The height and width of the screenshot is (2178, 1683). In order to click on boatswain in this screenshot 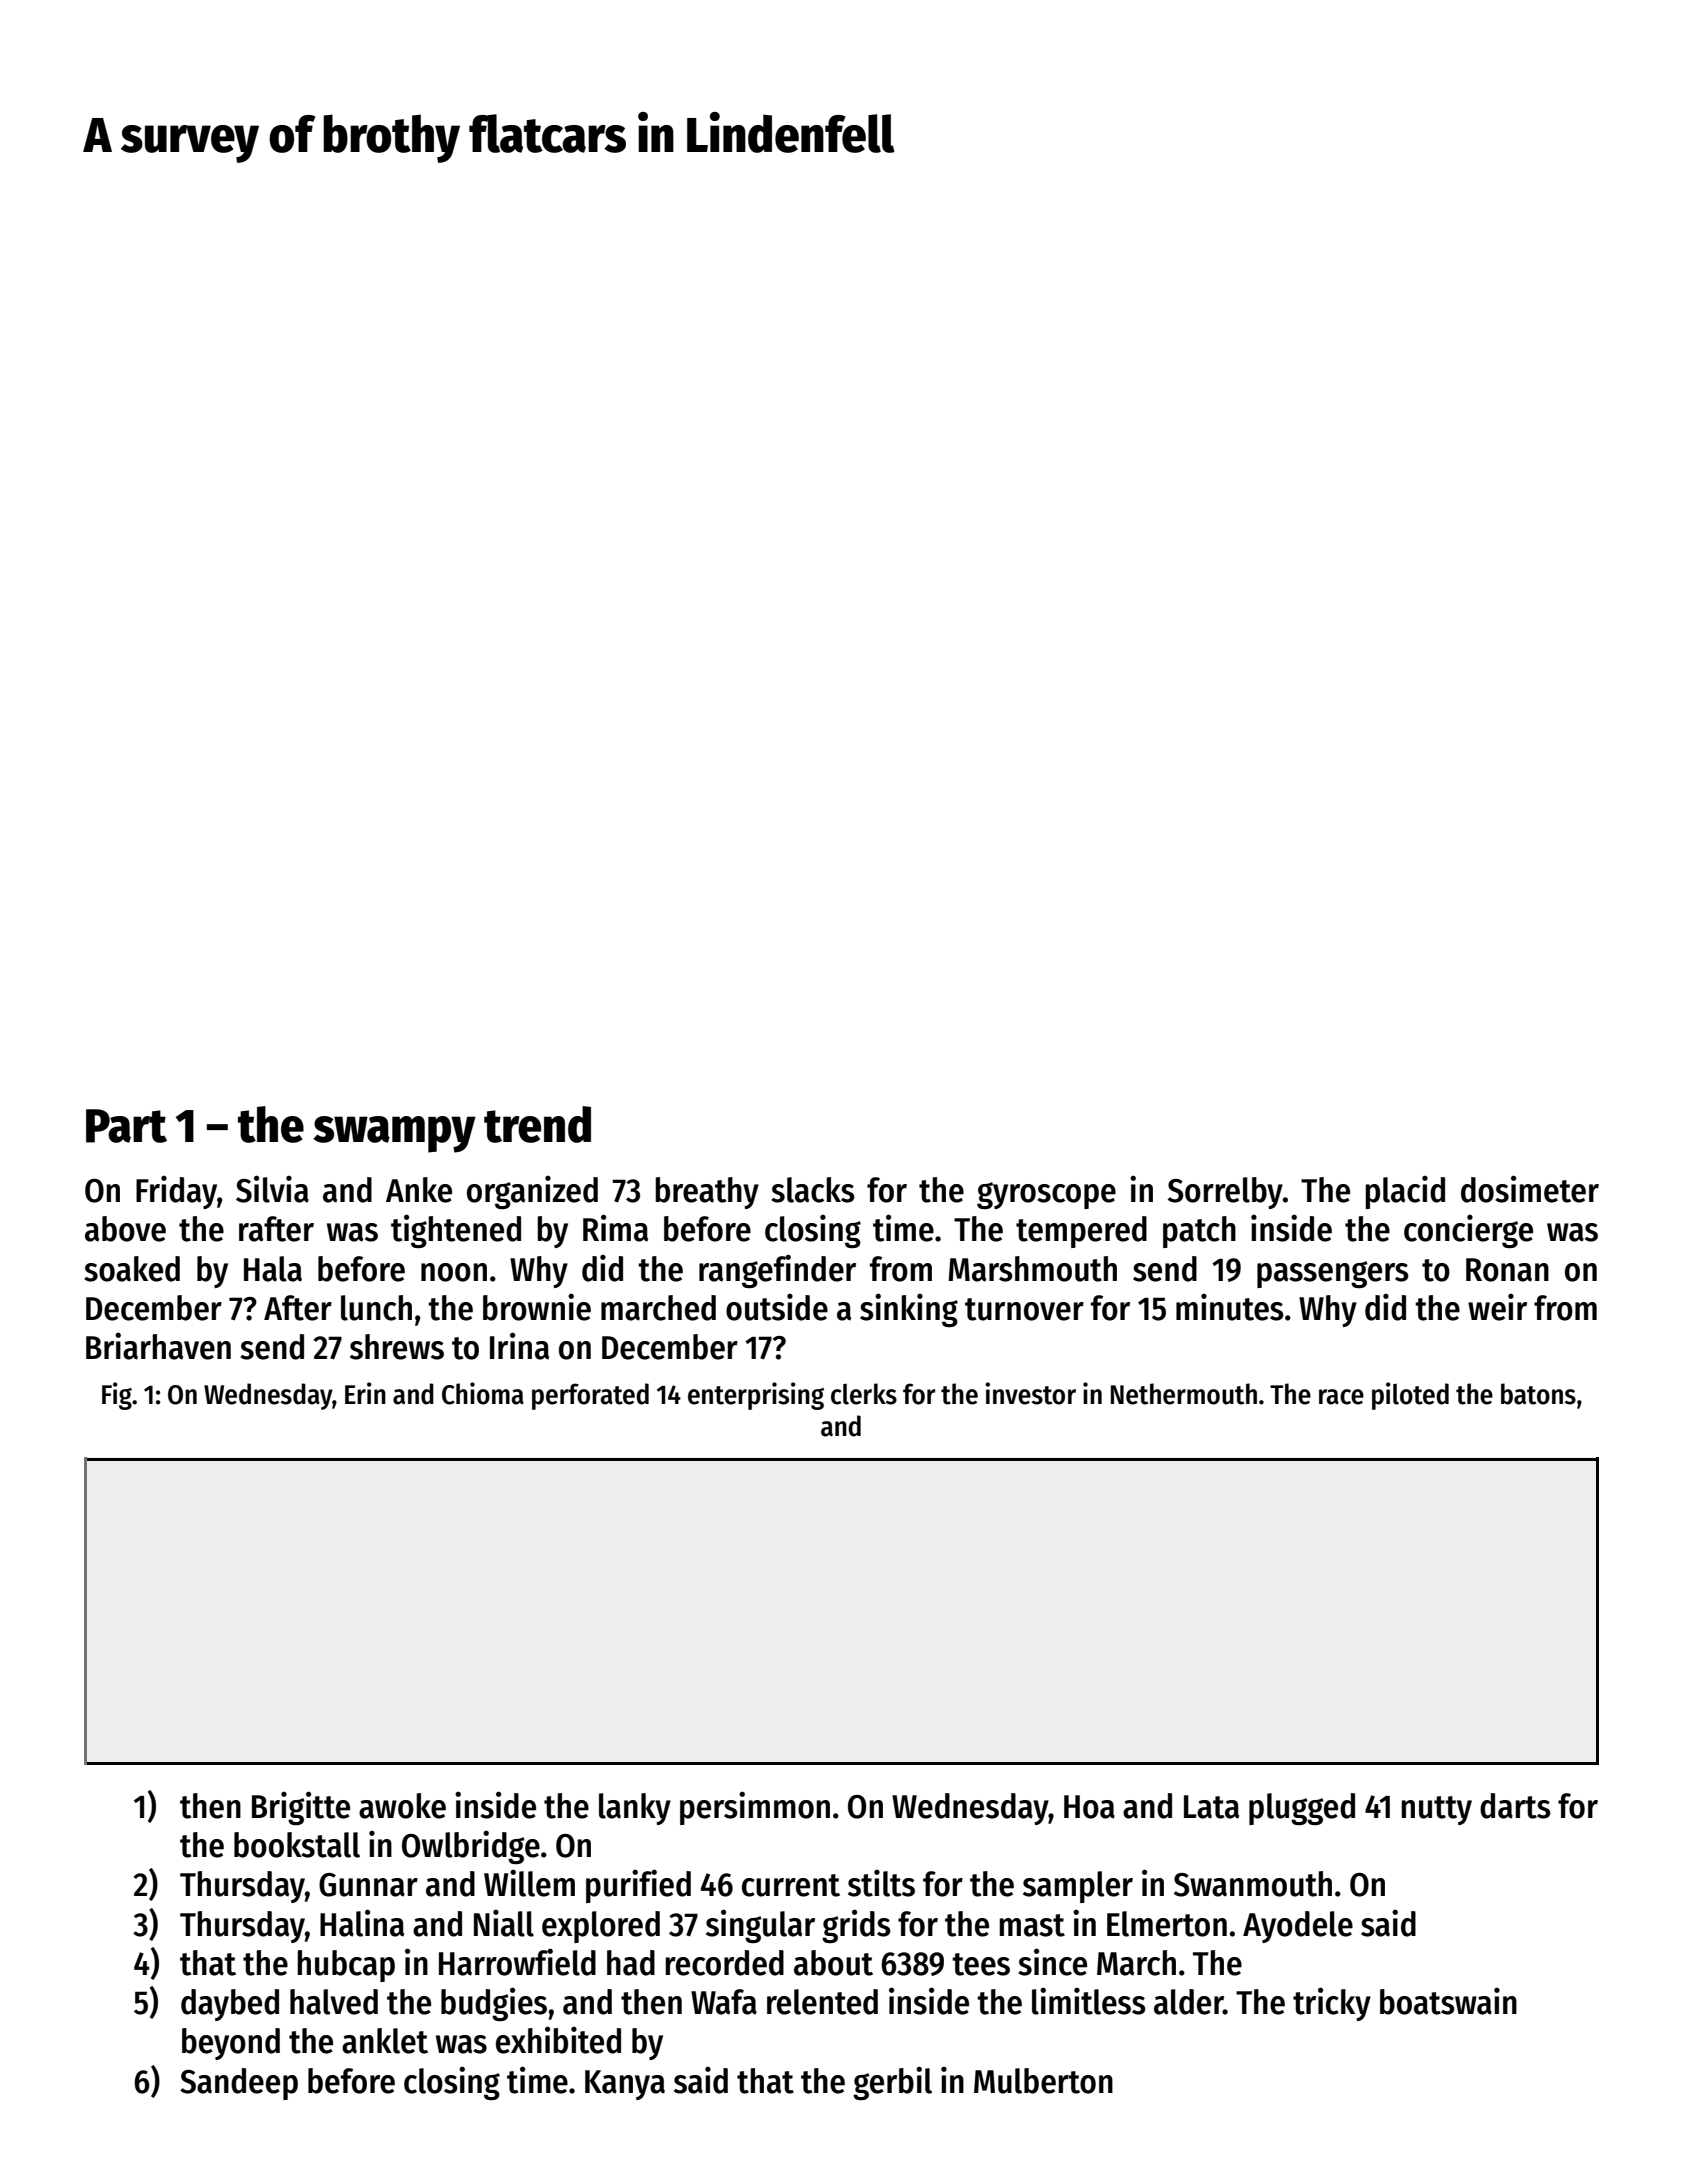, I will do `click(1448, 2001)`.
